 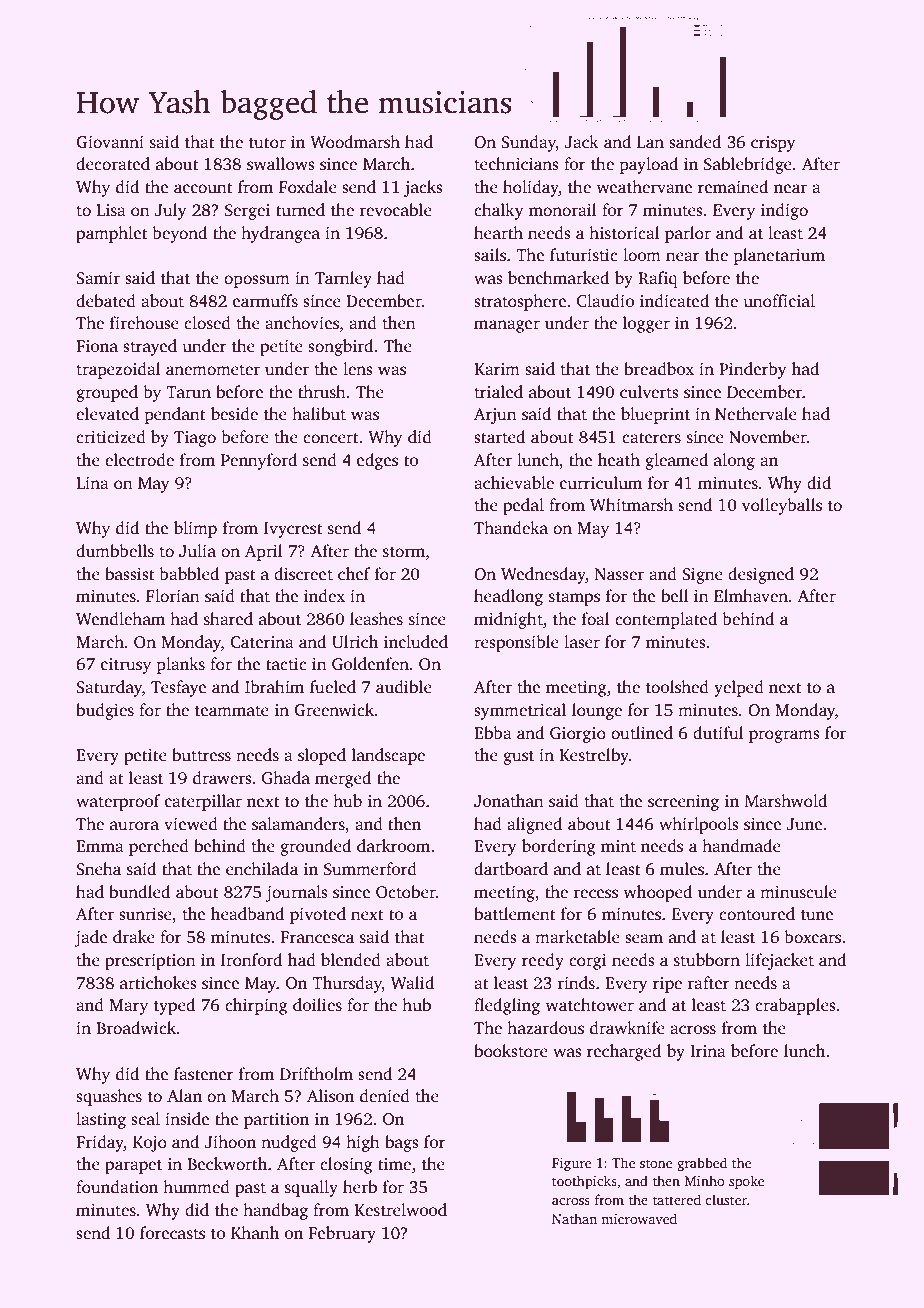 I want to click on crispy, so click(x=773, y=144).
